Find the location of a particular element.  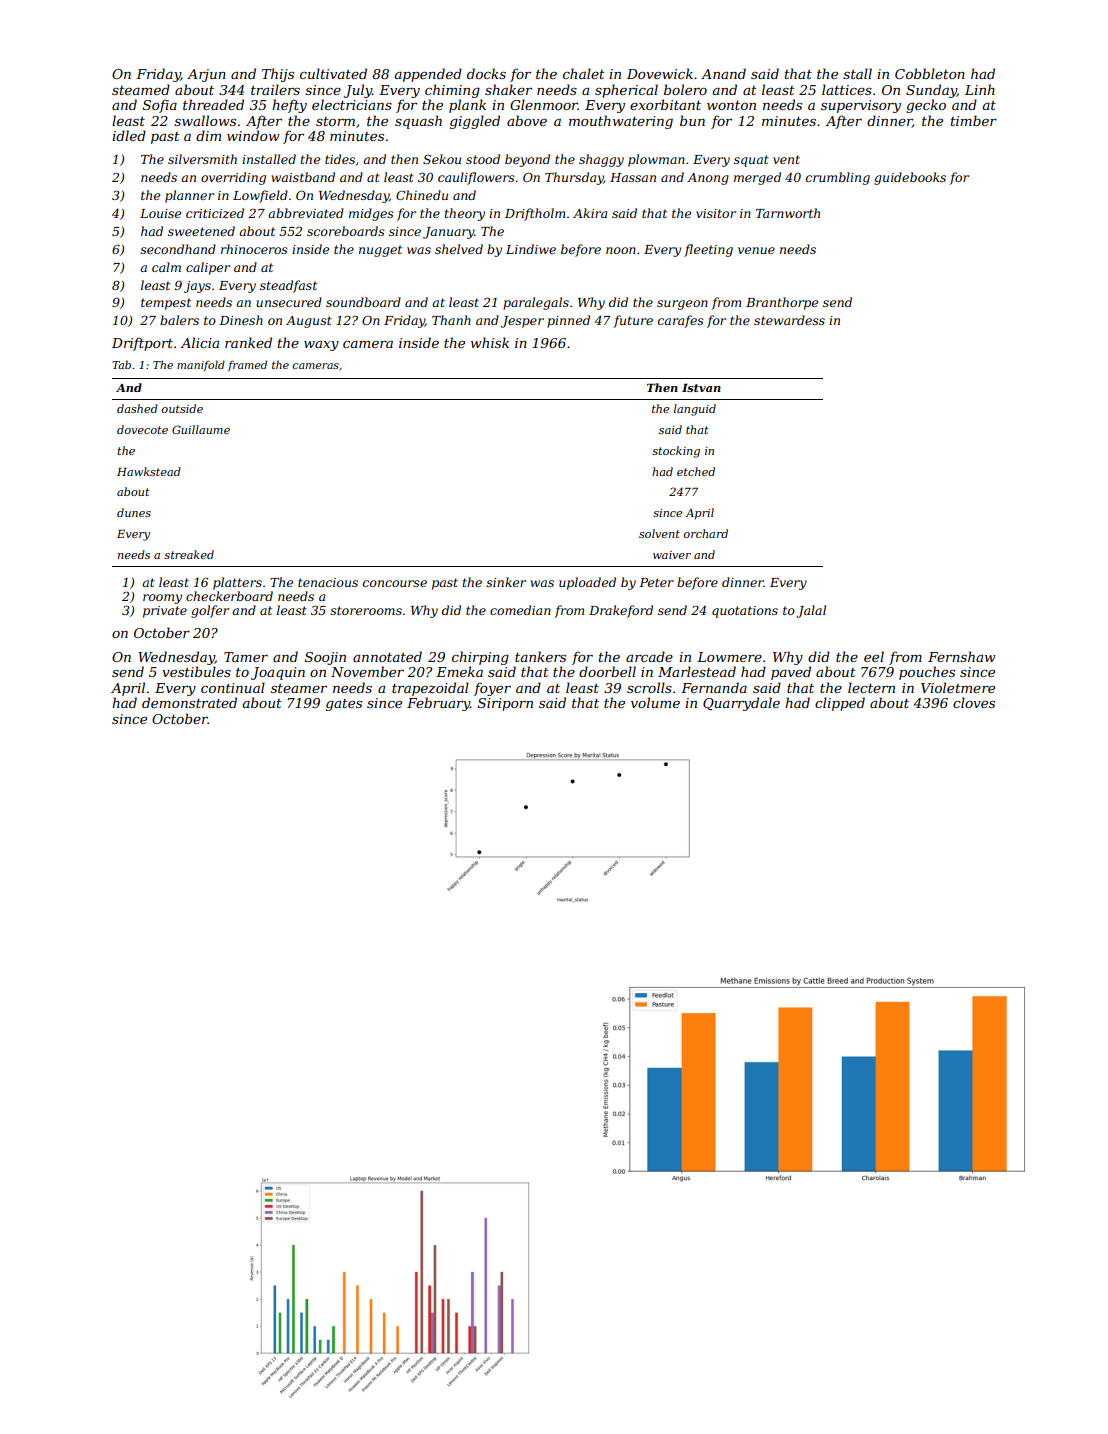

Jalal is located at coordinates (811, 611).
